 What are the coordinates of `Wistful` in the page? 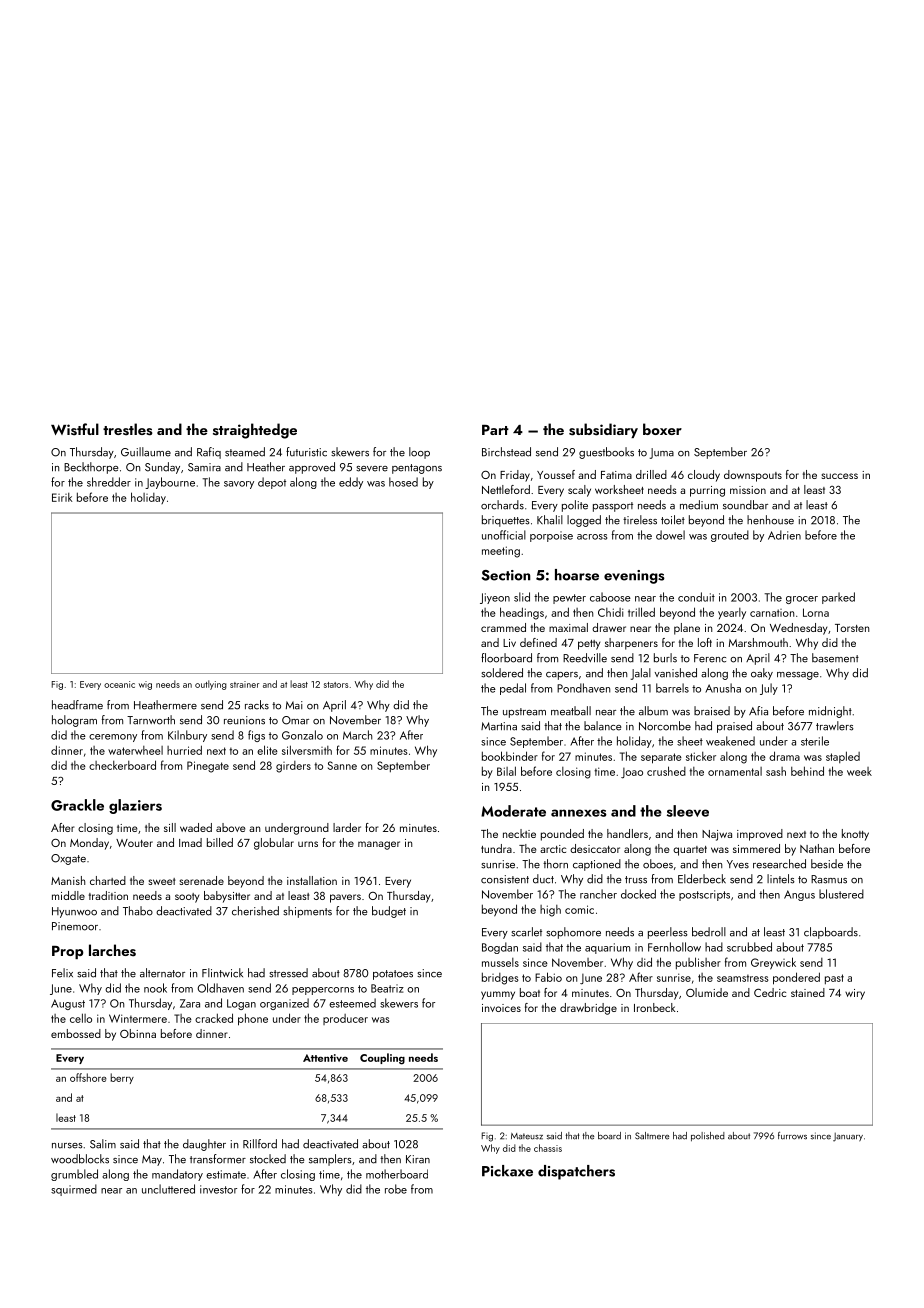 It's located at (75, 429).
